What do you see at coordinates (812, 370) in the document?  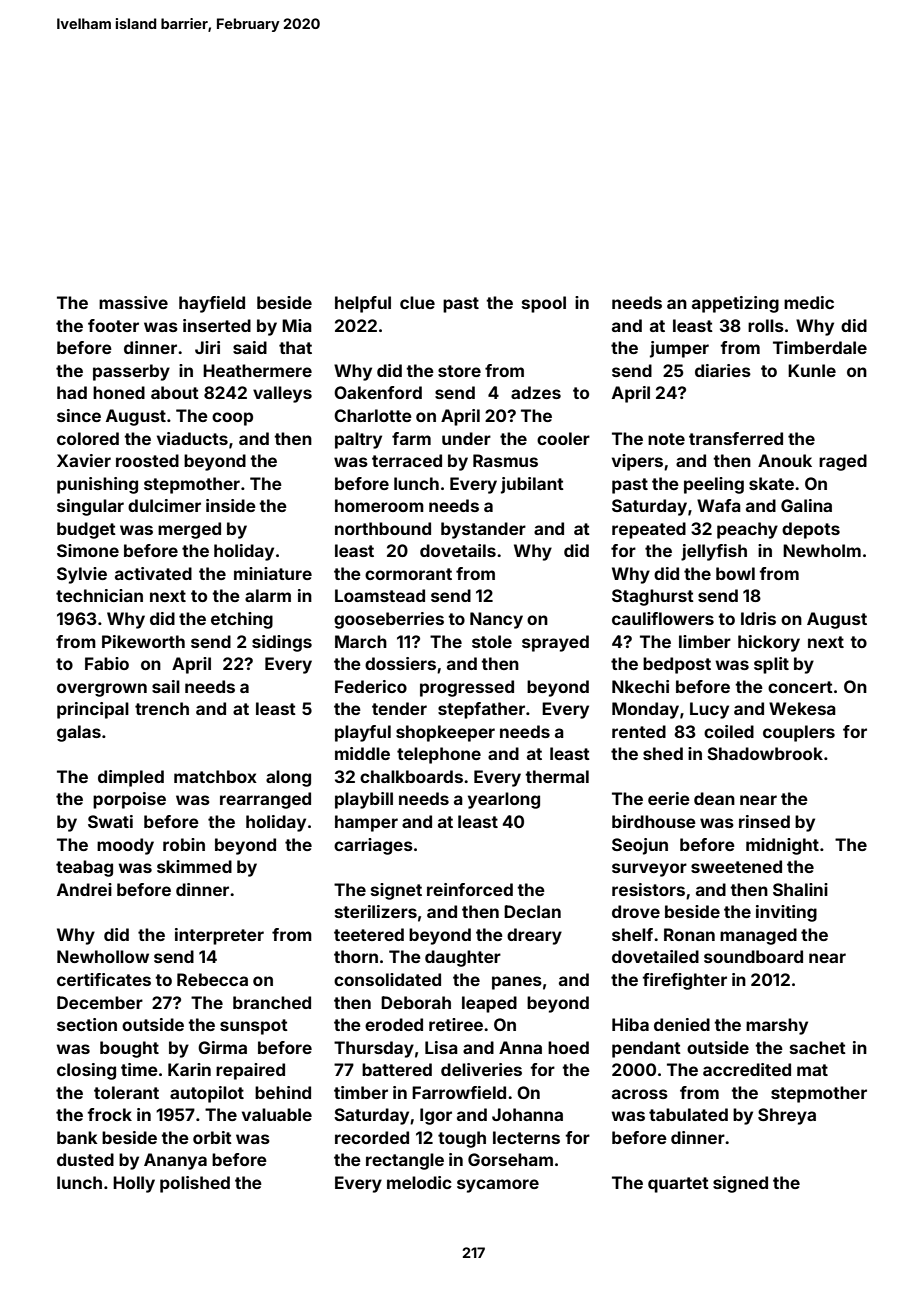 I see `Kunle` at bounding box center [812, 370].
